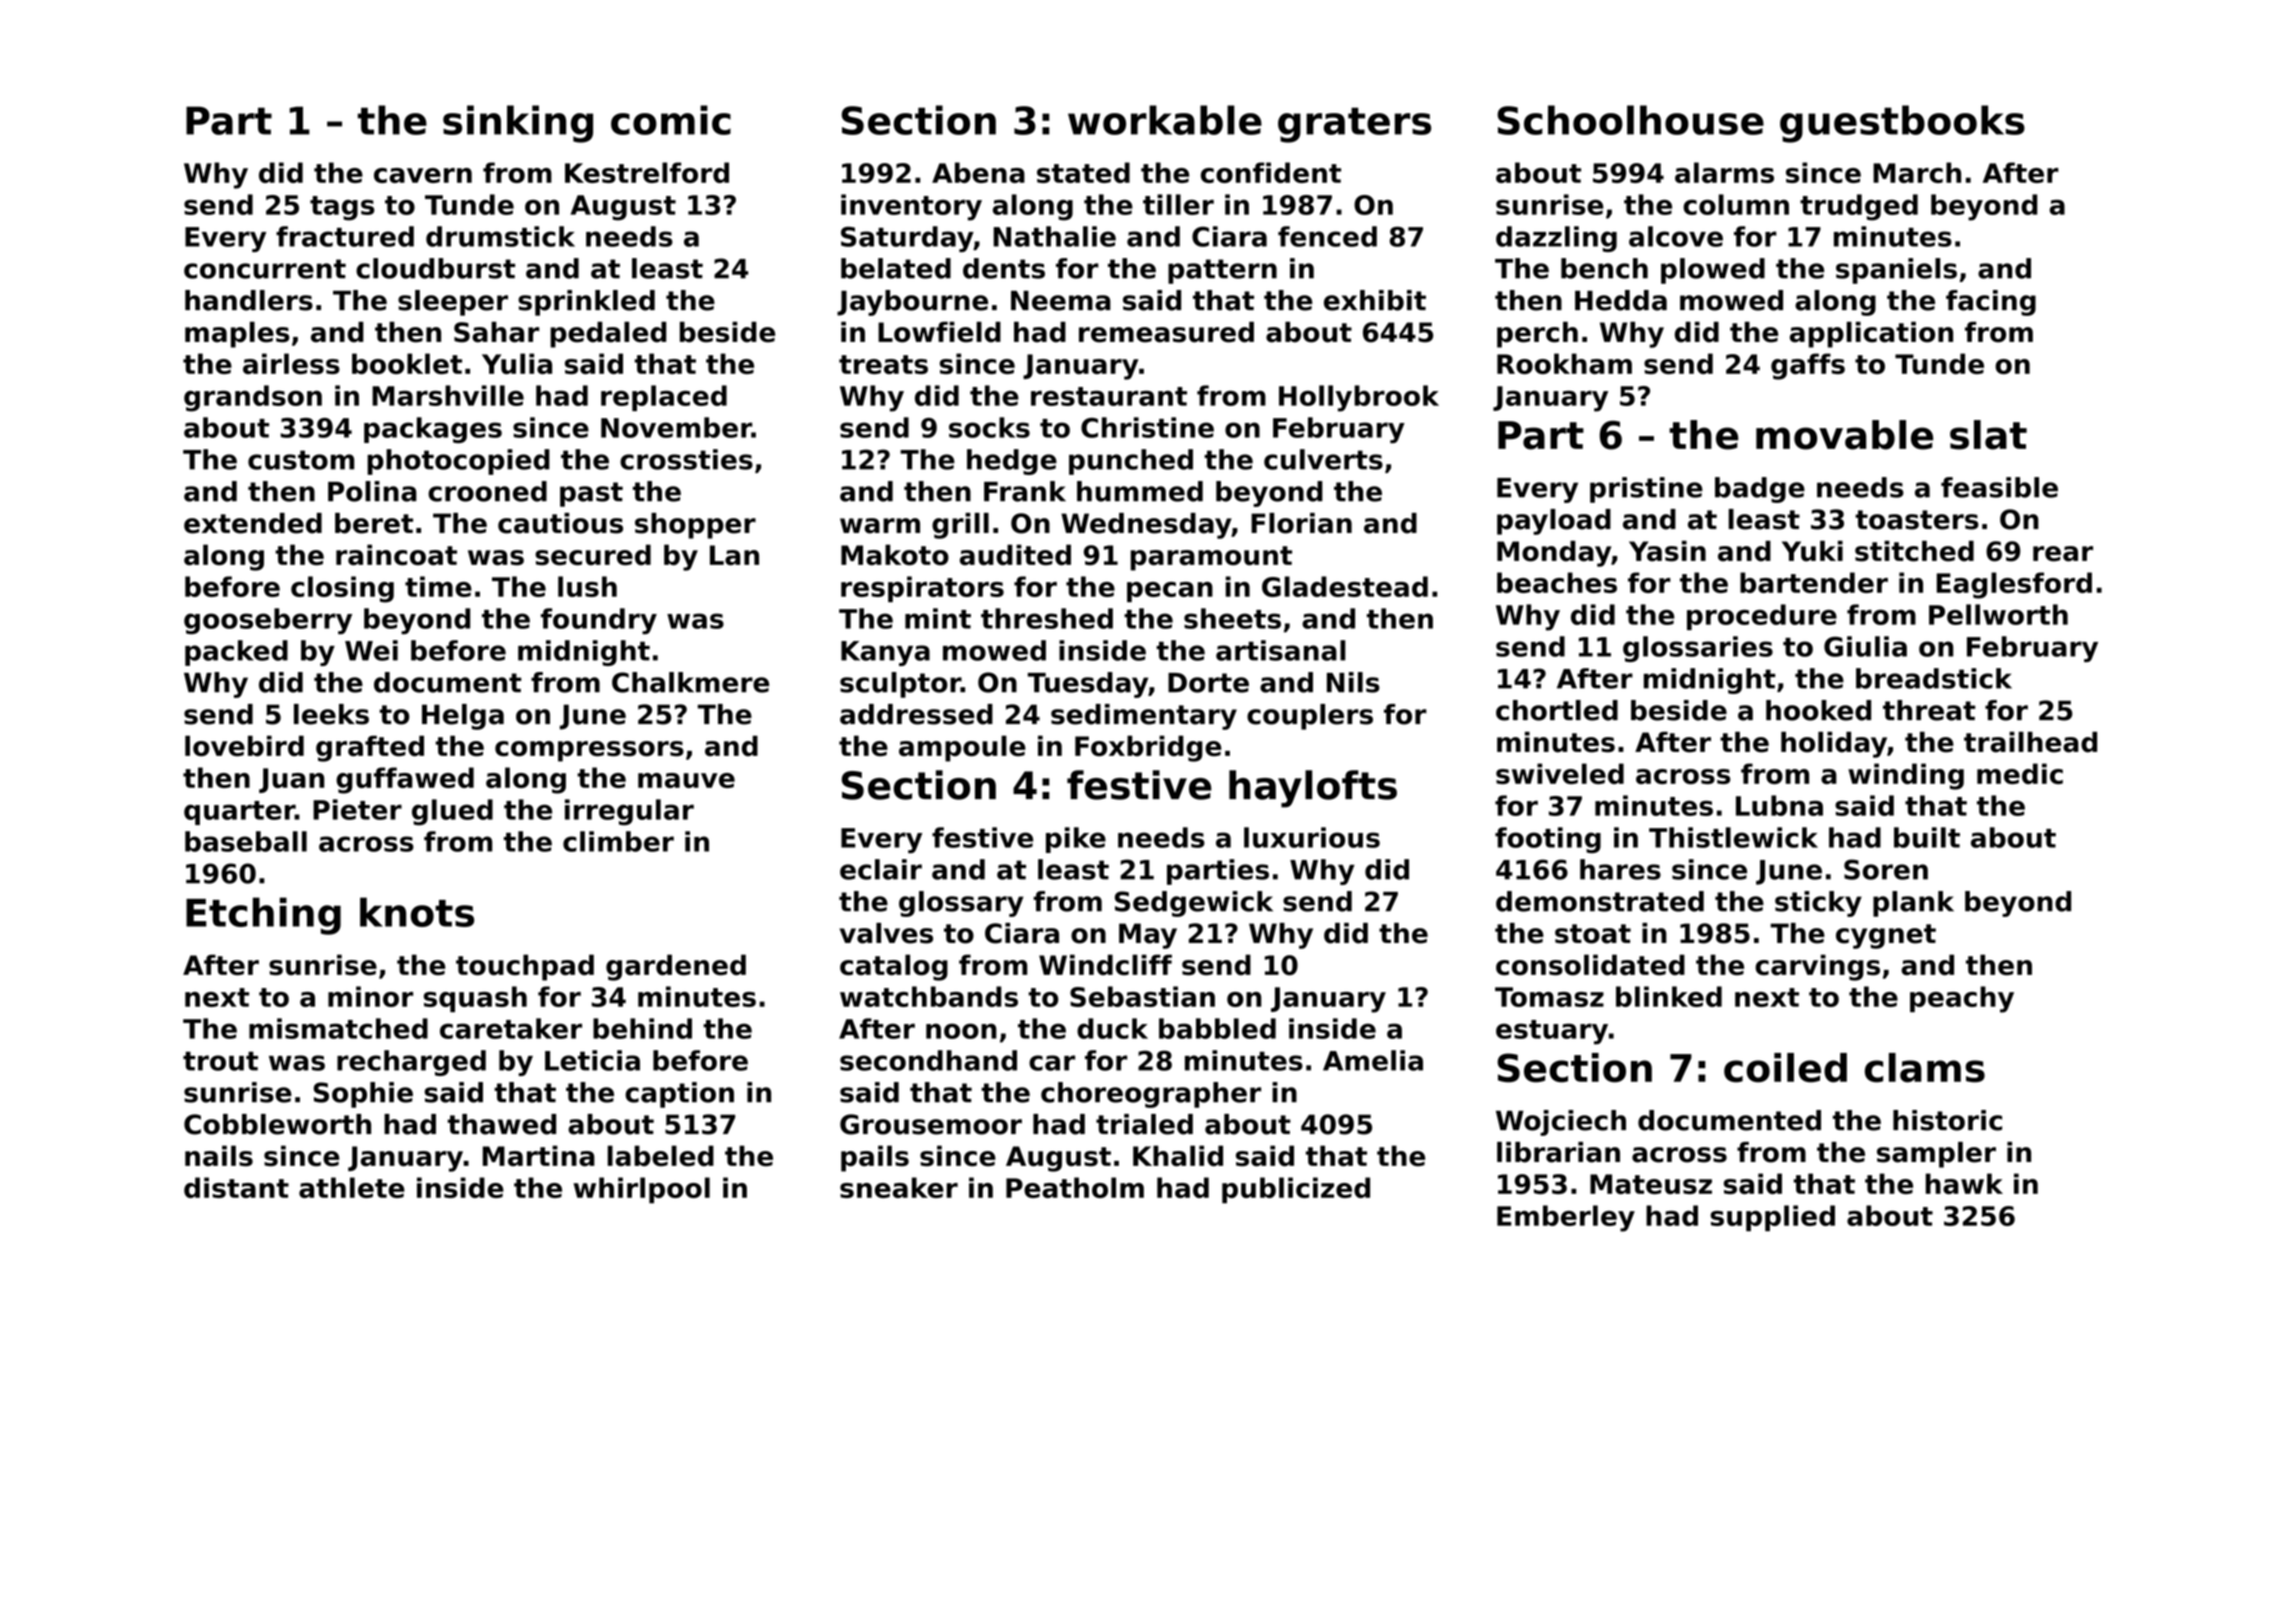 Image resolution: width=2292 pixels, height=1620 pixels. What do you see at coordinates (268, 621) in the document?
I see `gooseberry` at bounding box center [268, 621].
